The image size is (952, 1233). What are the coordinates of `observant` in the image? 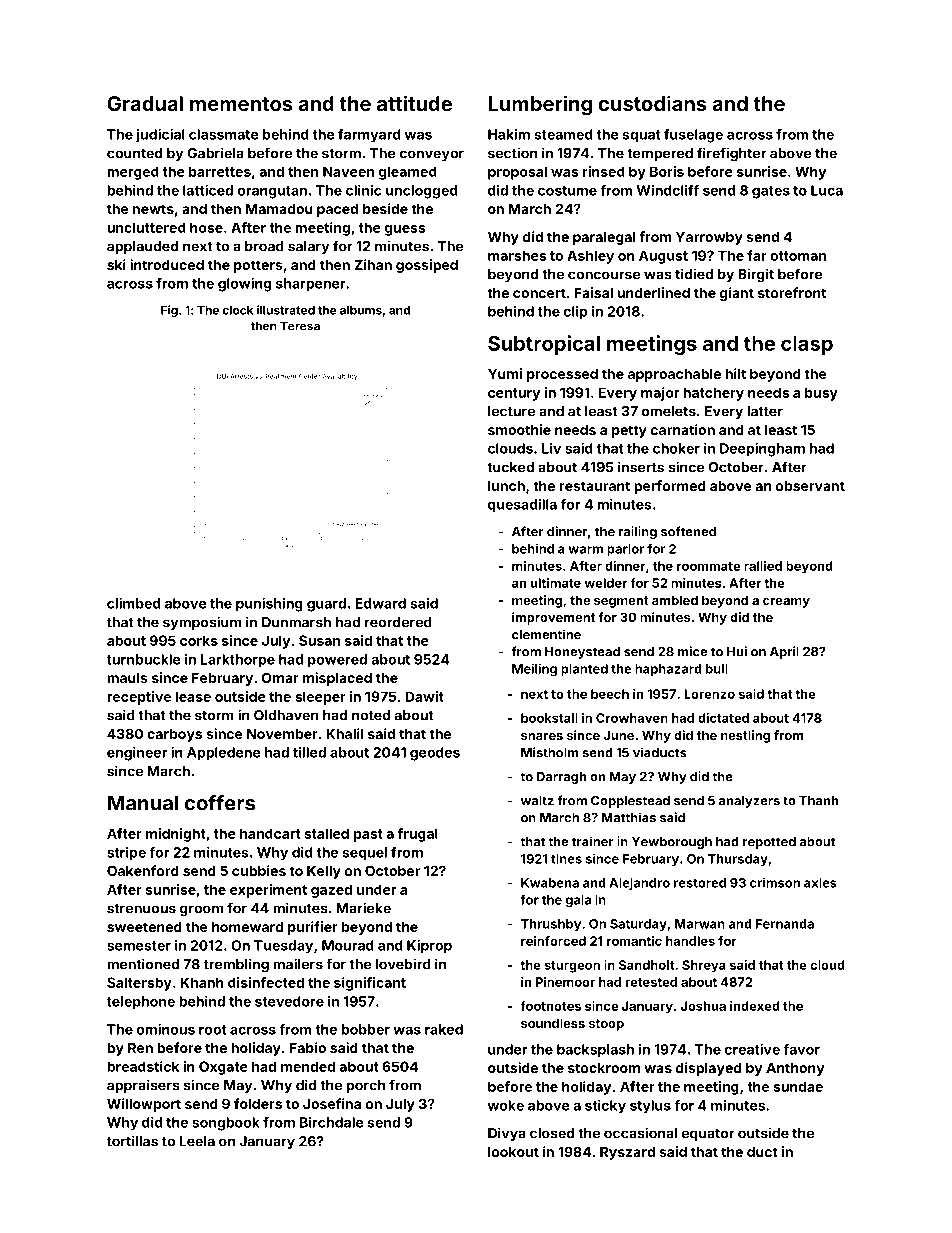 It's located at (810, 486).
